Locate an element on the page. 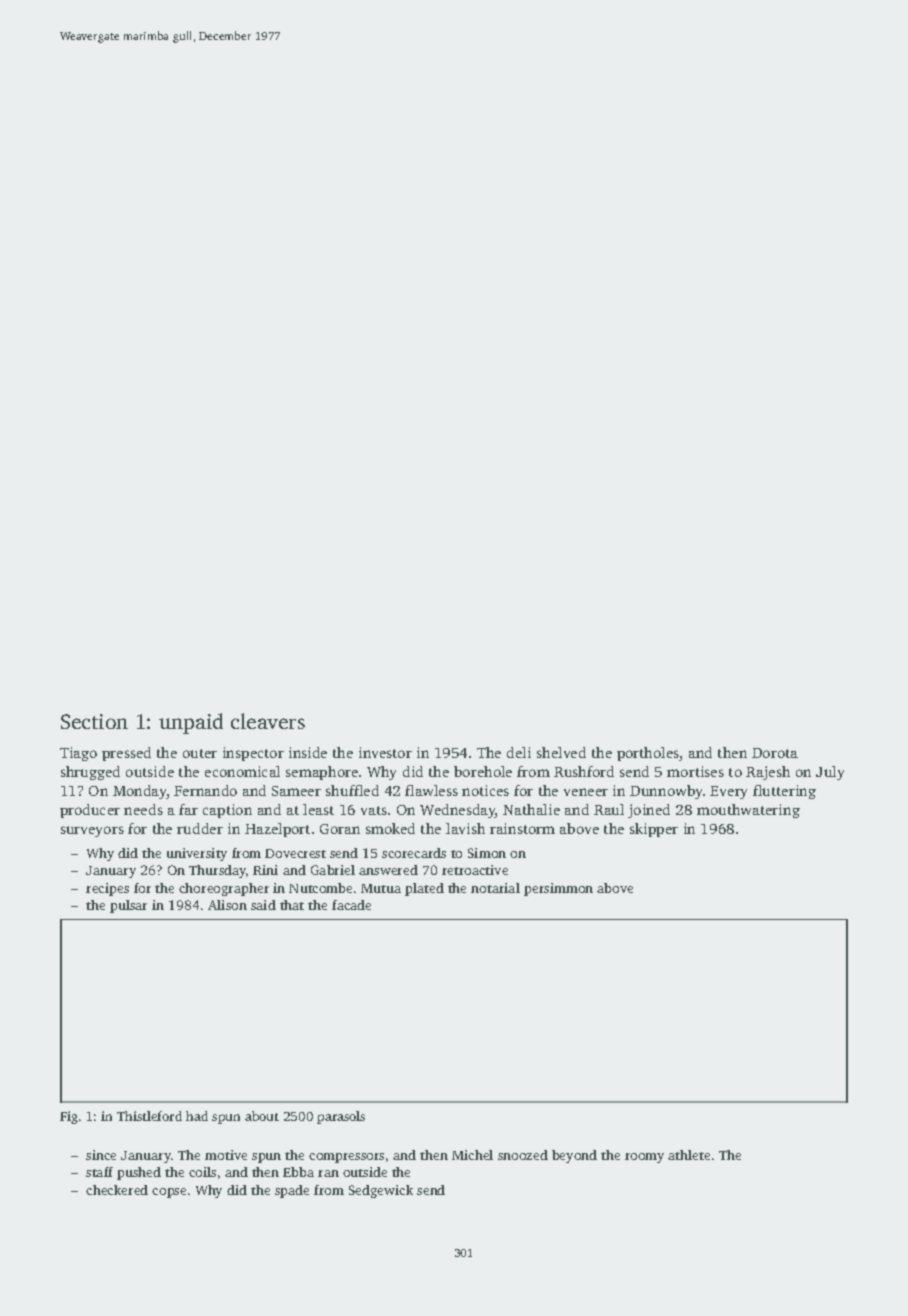 The image size is (908, 1316). Dorota is located at coordinates (775, 753).
